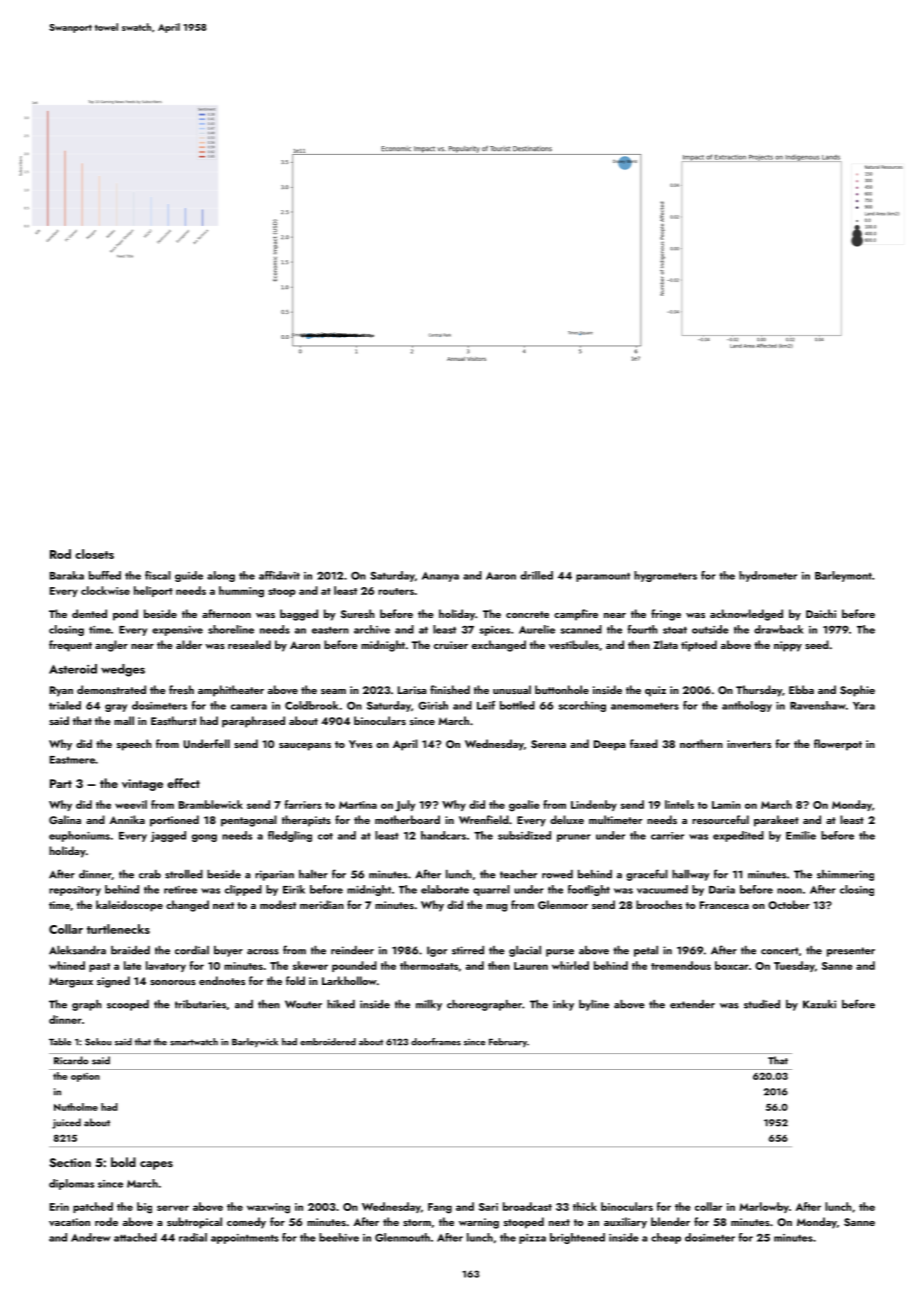 Image resolution: width=924 pixels, height=1308 pixels. Describe the element at coordinates (819, 1004) in the screenshot. I see `Kazuki` at that location.
